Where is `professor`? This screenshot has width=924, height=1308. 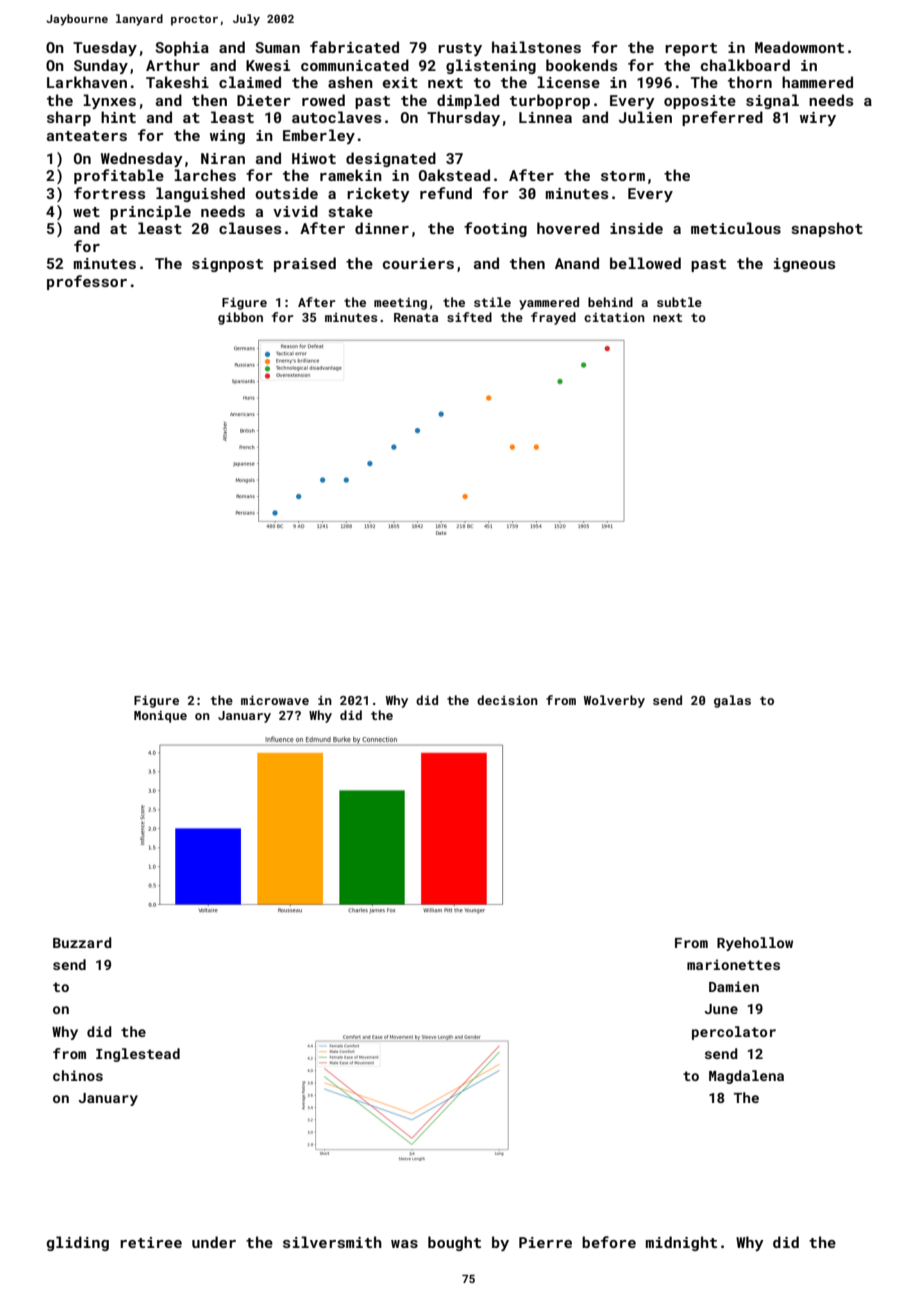 professor is located at coordinates (87, 282).
